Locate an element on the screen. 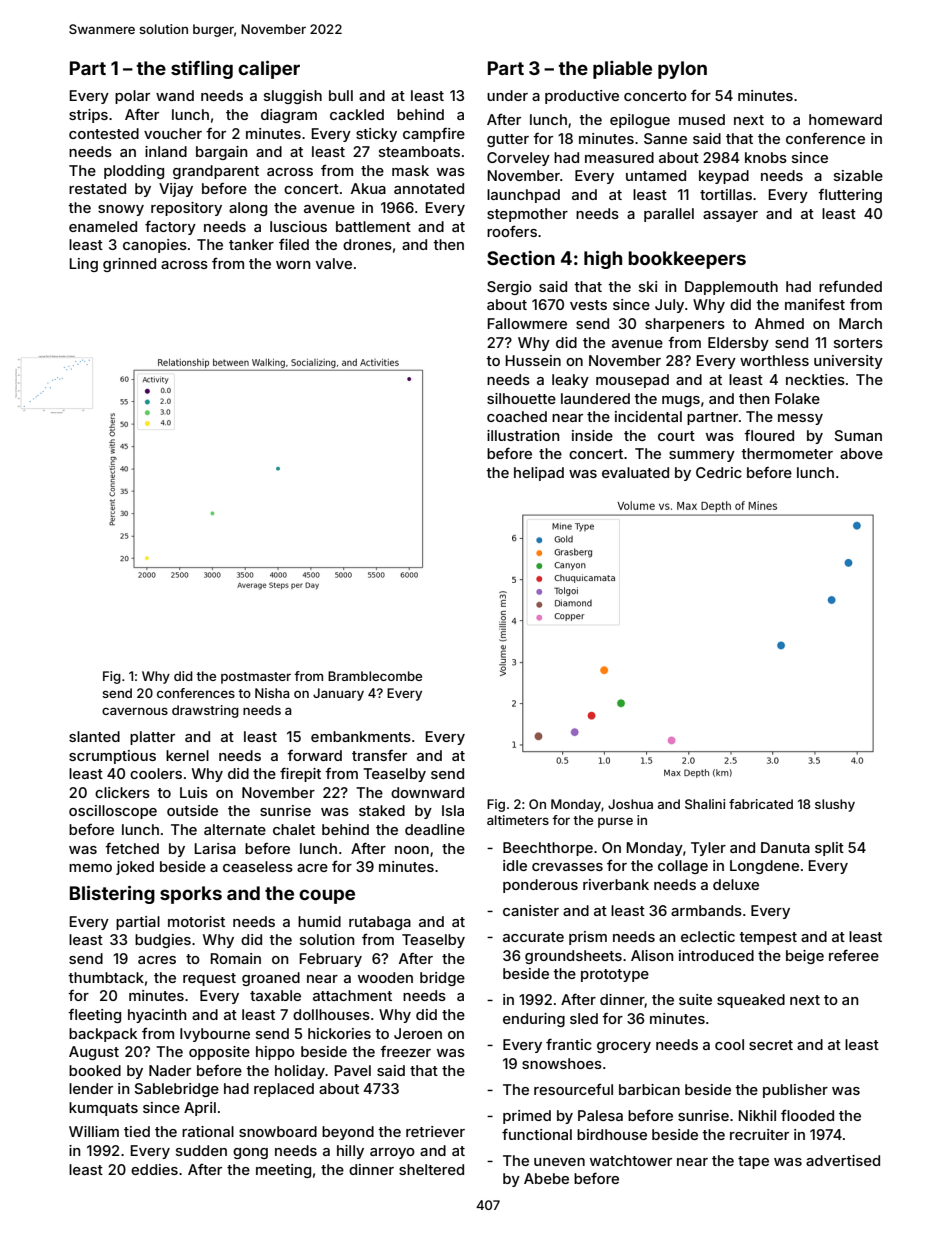 This screenshot has width=952, height=1233. coupe is located at coordinates (327, 896).
